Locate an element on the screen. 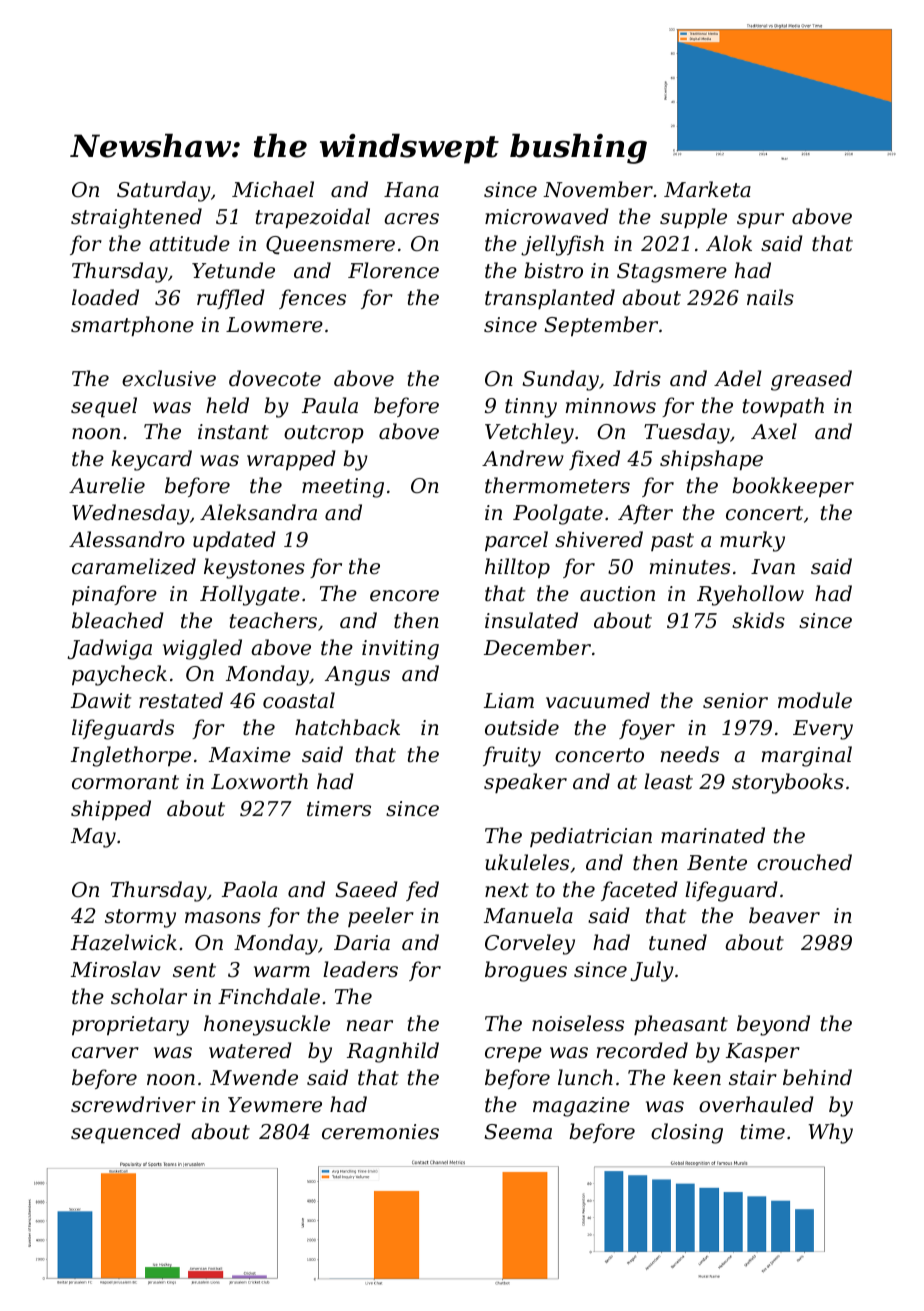 The width and height of the screenshot is (924, 1311). Bente is located at coordinates (717, 863).
